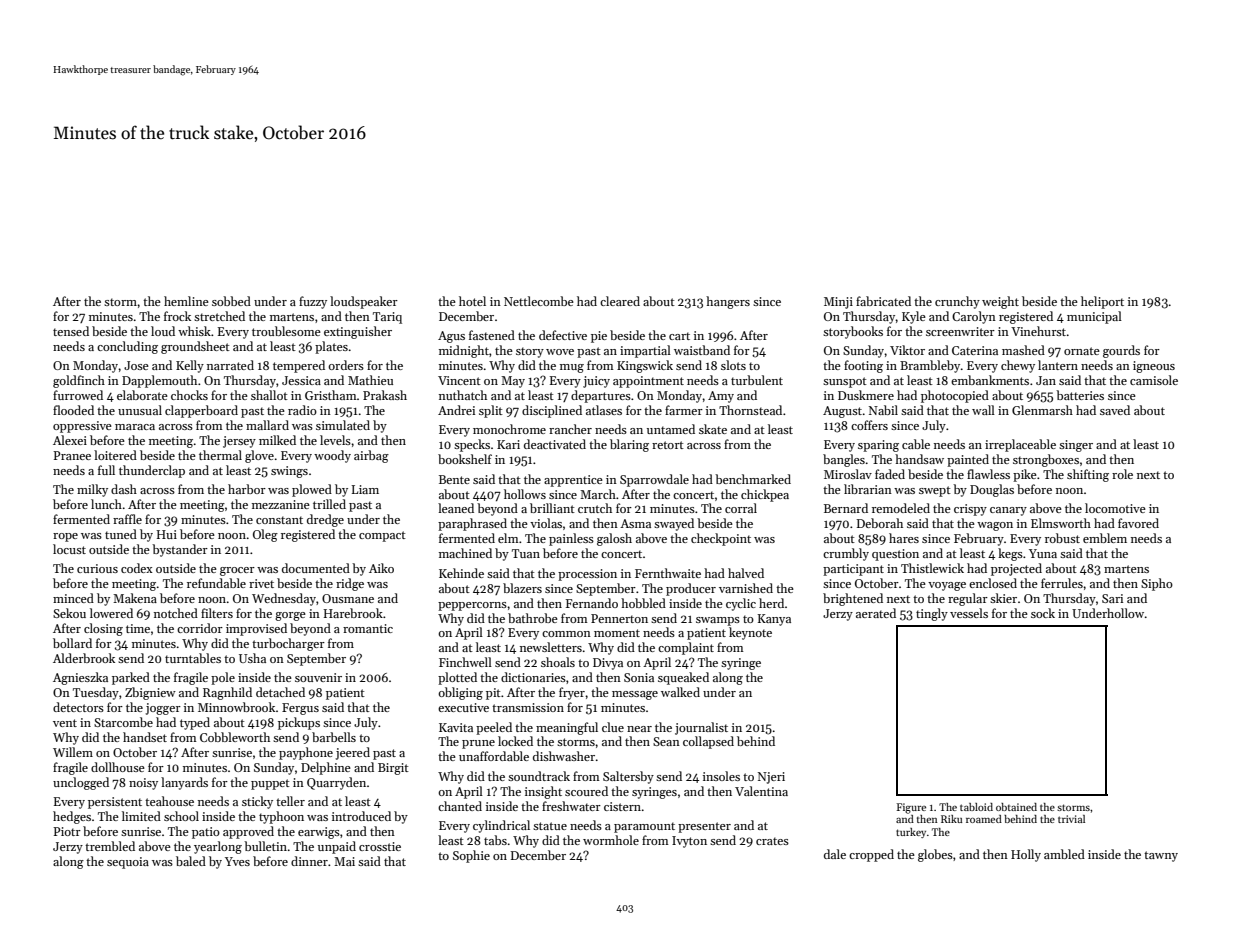 The image size is (1233, 952). Describe the element at coordinates (689, 842) in the screenshot. I see `Ivyton` at that location.
